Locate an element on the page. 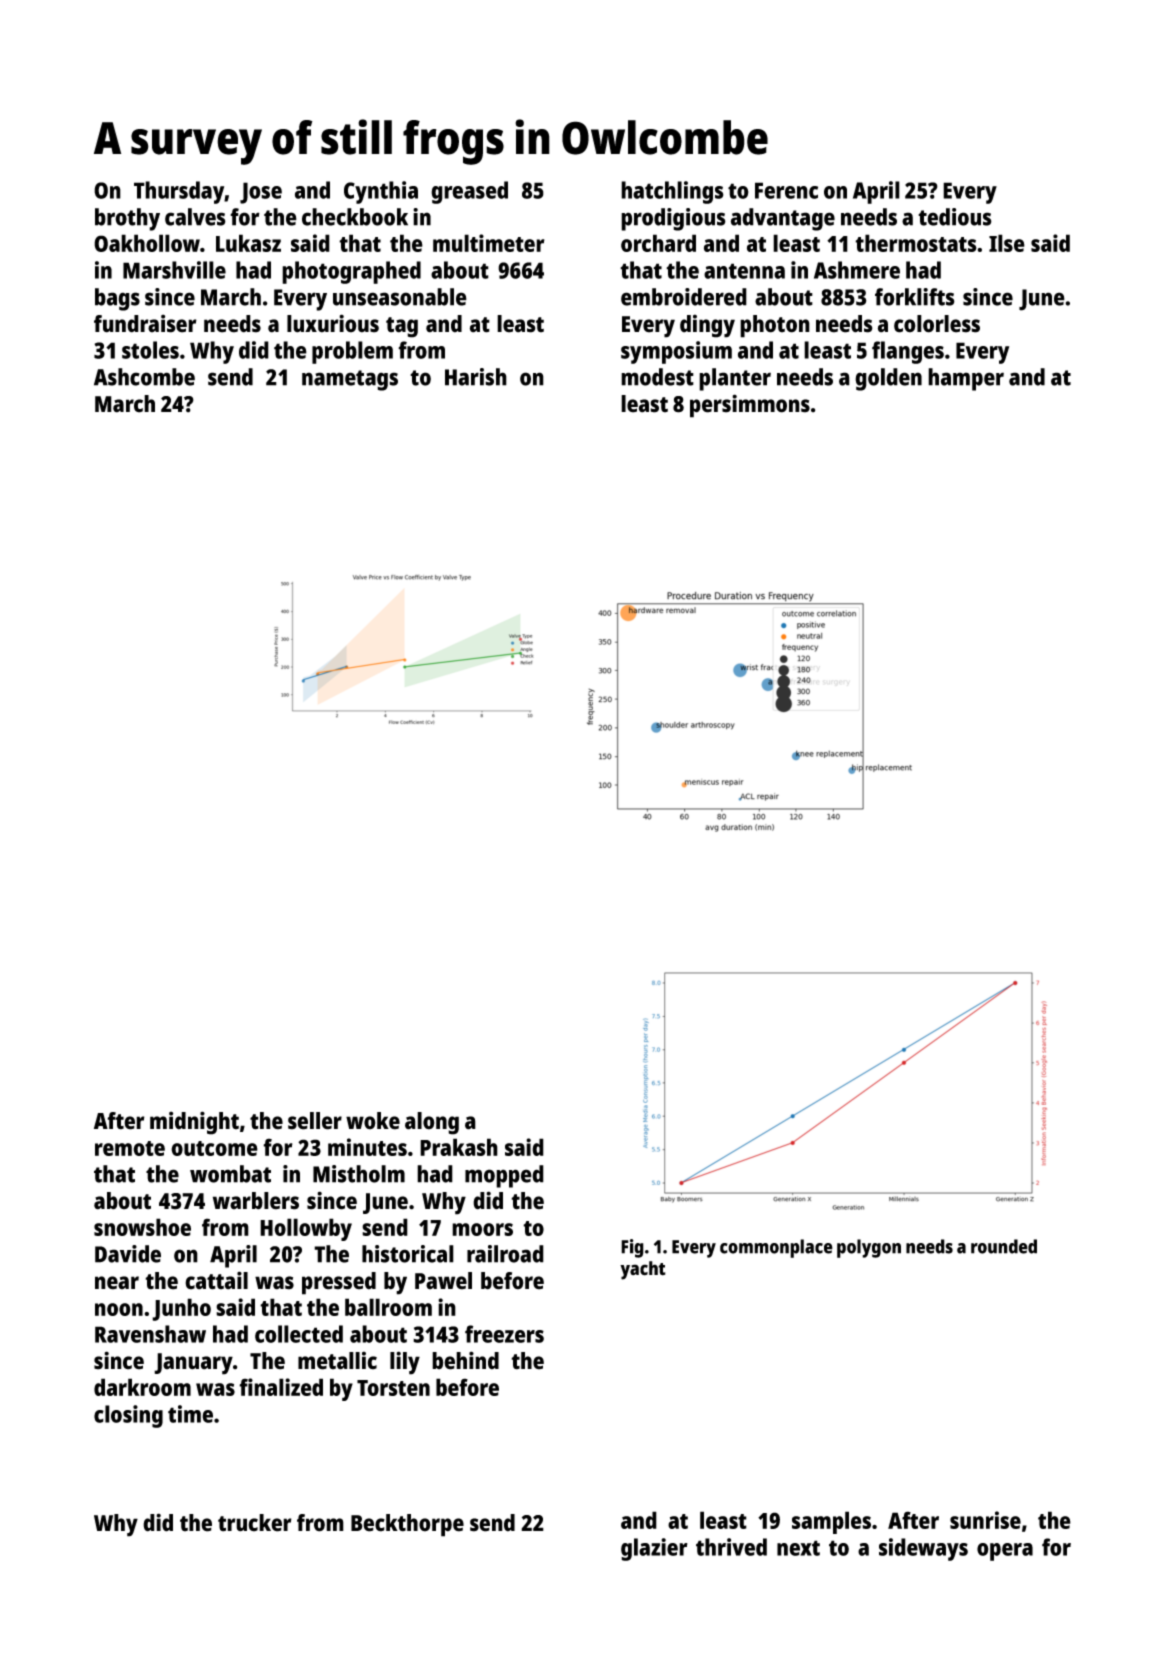 Image resolution: width=1165 pixels, height=1654 pixels. glazier is located at coordinates (654, 1549).
